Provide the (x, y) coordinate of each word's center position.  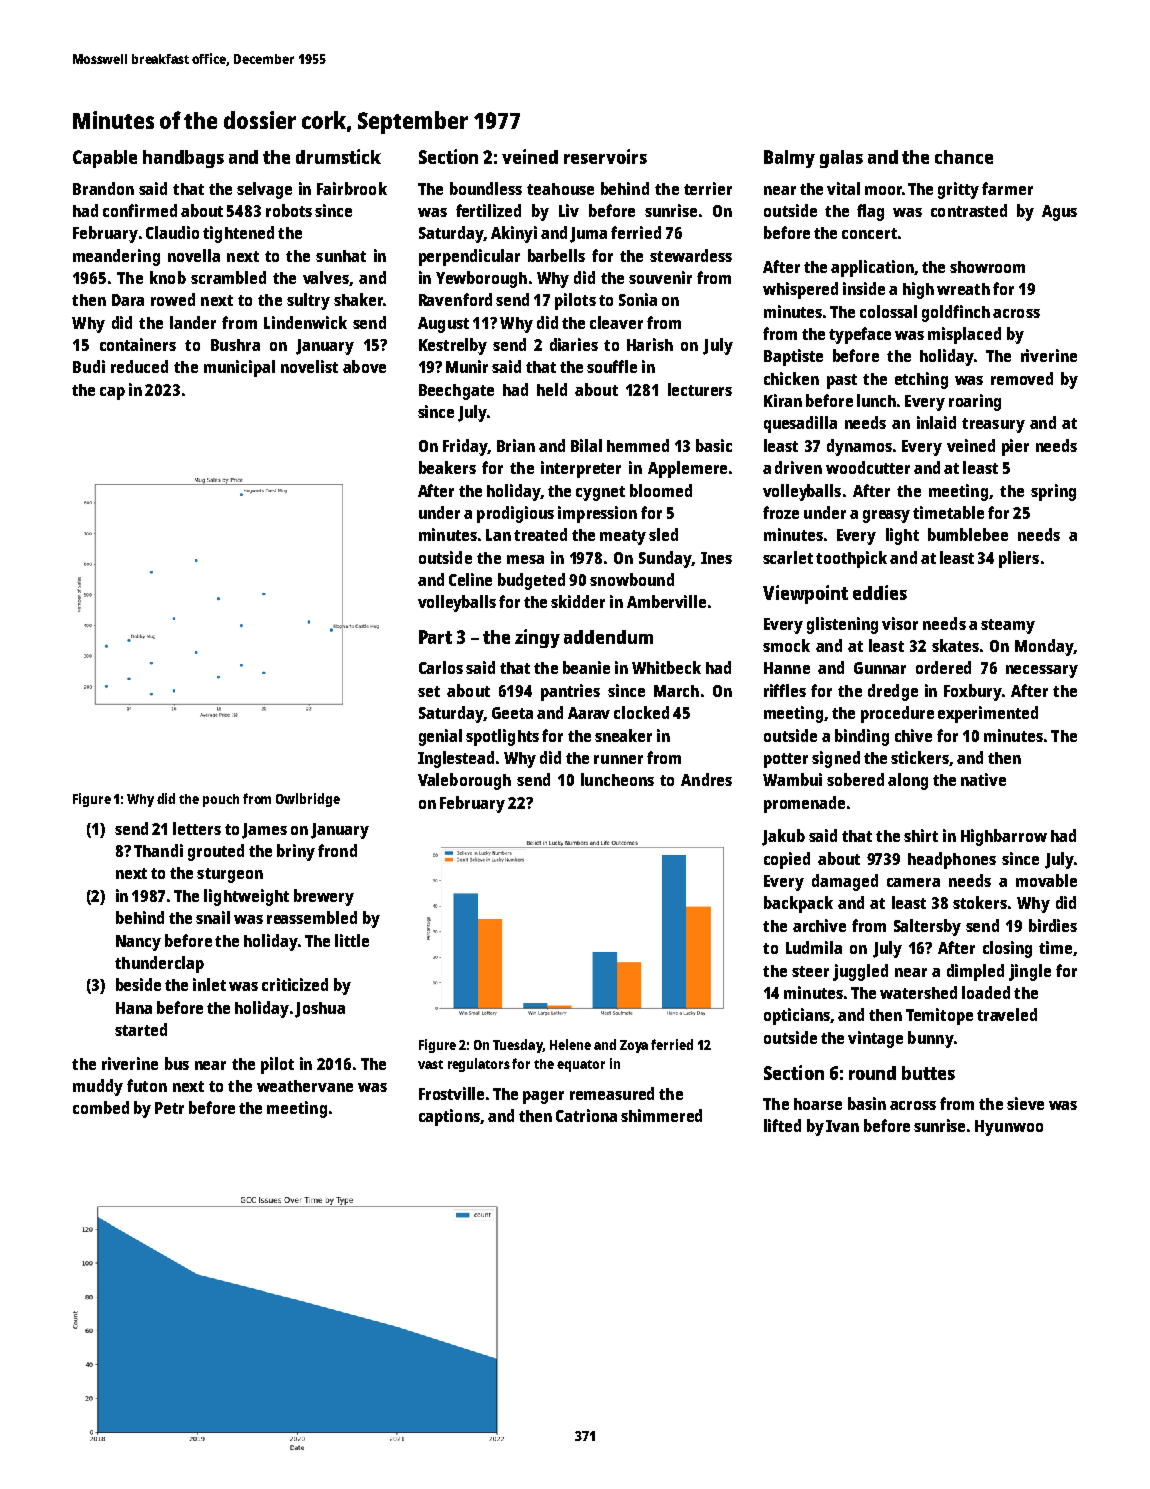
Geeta (512, 713)
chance (964, 157)
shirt (921, 835)
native (983, 779)
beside (138, 984)
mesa (525, 559)
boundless (486, 188)
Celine (470, 579)
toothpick (851, 559)
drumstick (338, 156)
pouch (221, 800)
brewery (324, 897)
